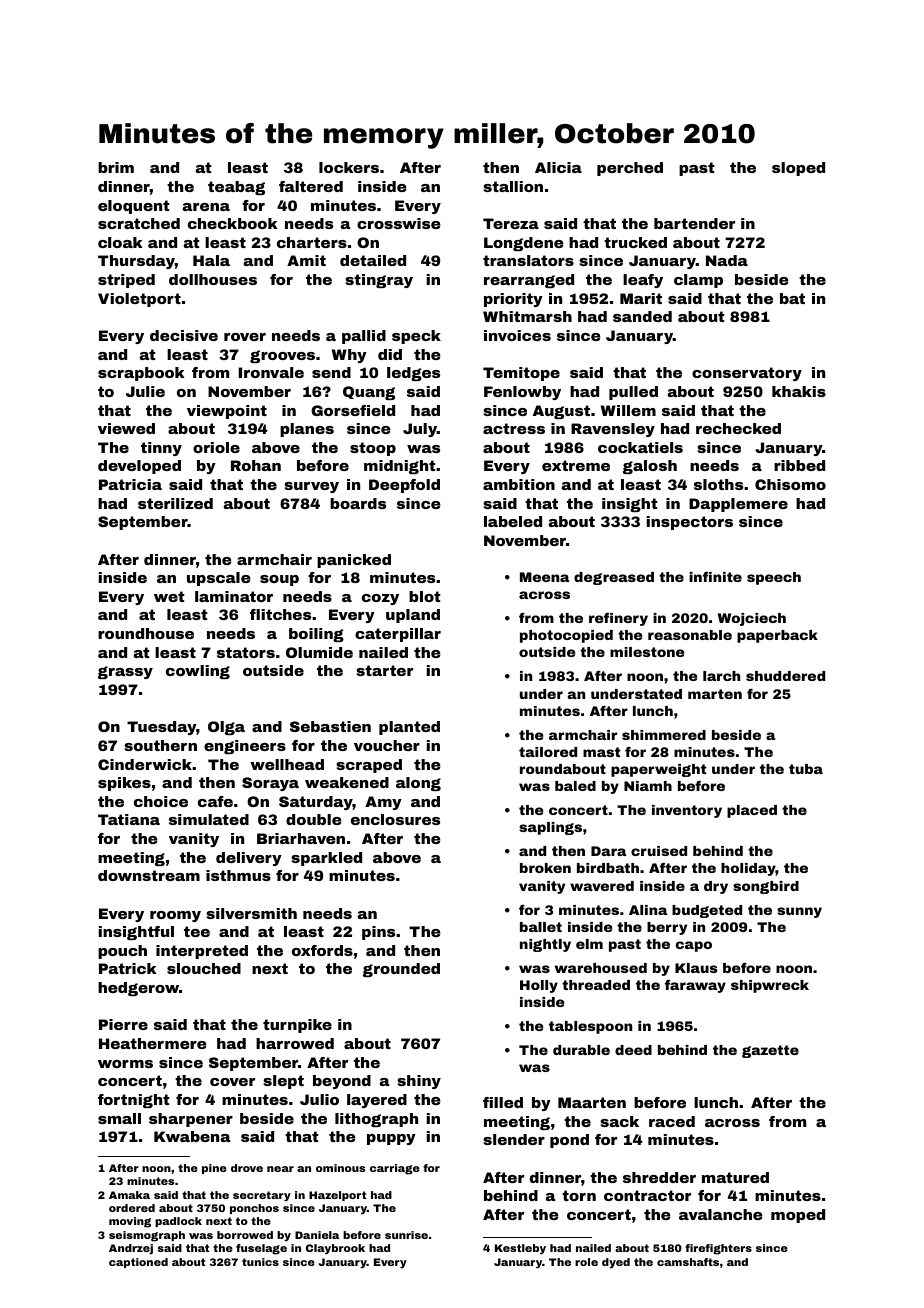 The image size is (924, 1308). What do you see at coordinates (558, 167) in the page?
I see `Alicia` at bounding box center [558, 167].
